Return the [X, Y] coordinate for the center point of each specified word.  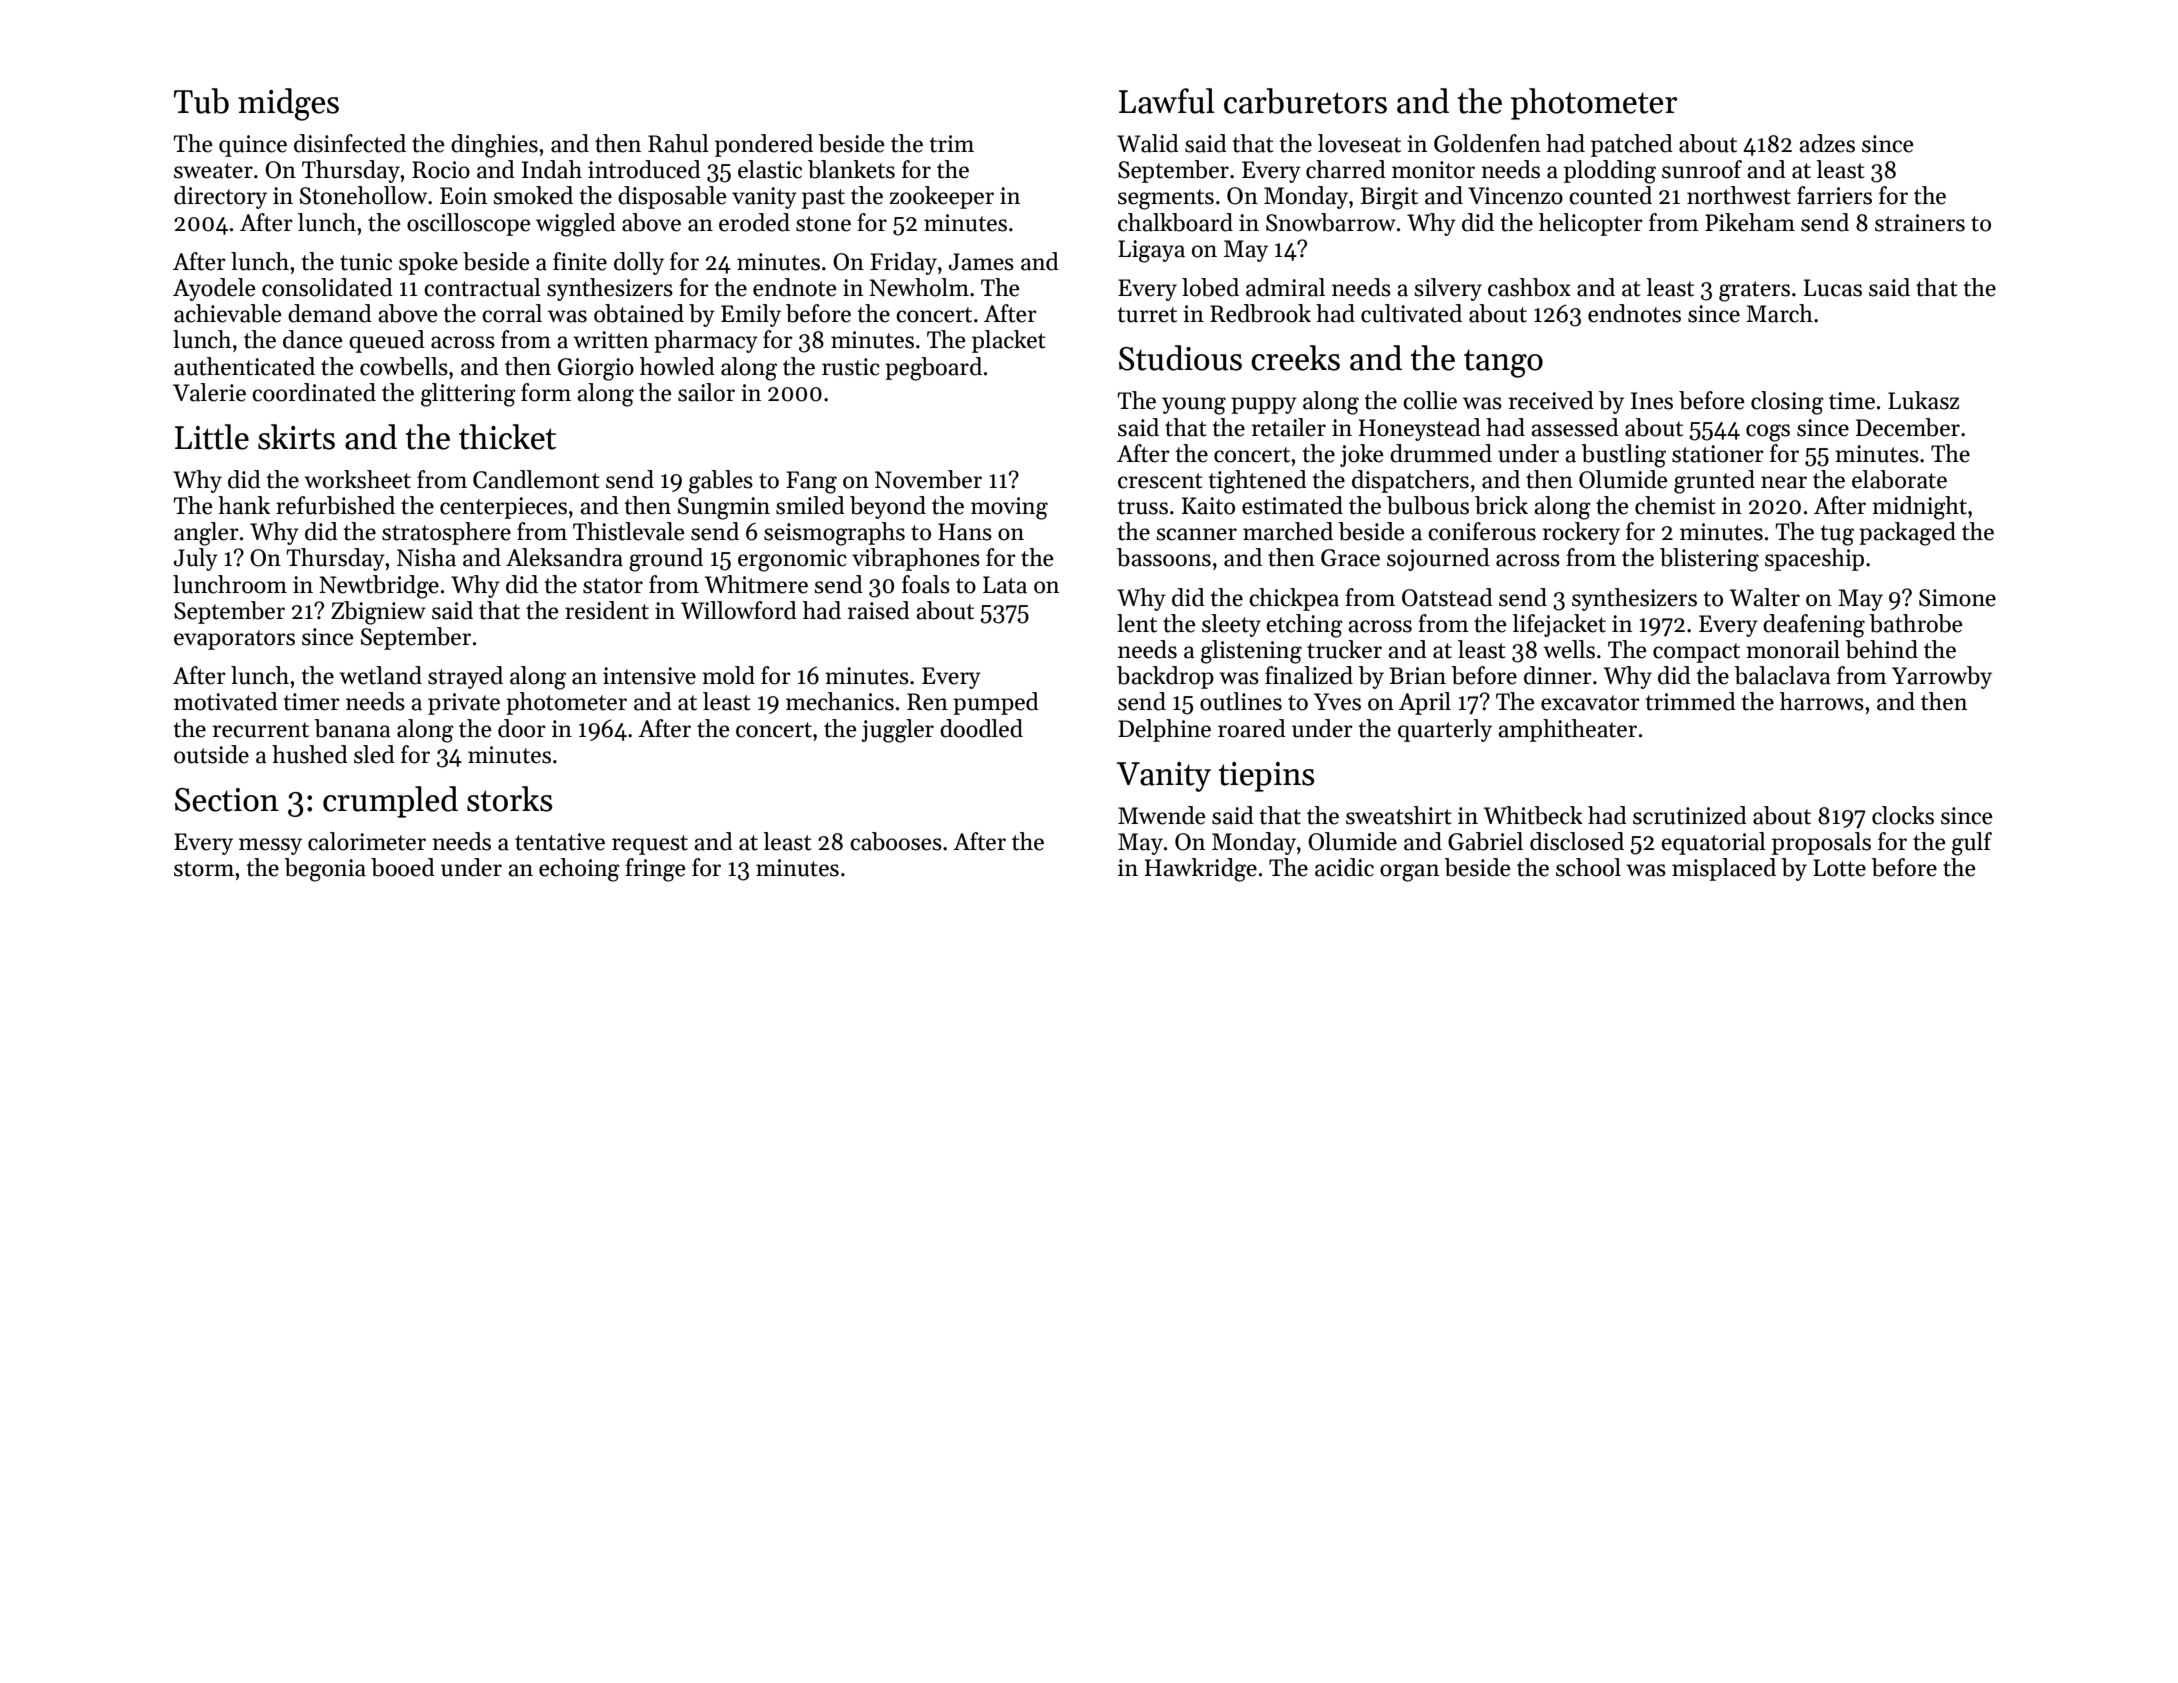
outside [211, 754]
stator [613, 586]
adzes [1827, 143]
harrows [1822, 701]
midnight [1919, 508]
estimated [1292, 505]
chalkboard [1175, 222]
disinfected [350, 143]
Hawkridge [1201, 870]
